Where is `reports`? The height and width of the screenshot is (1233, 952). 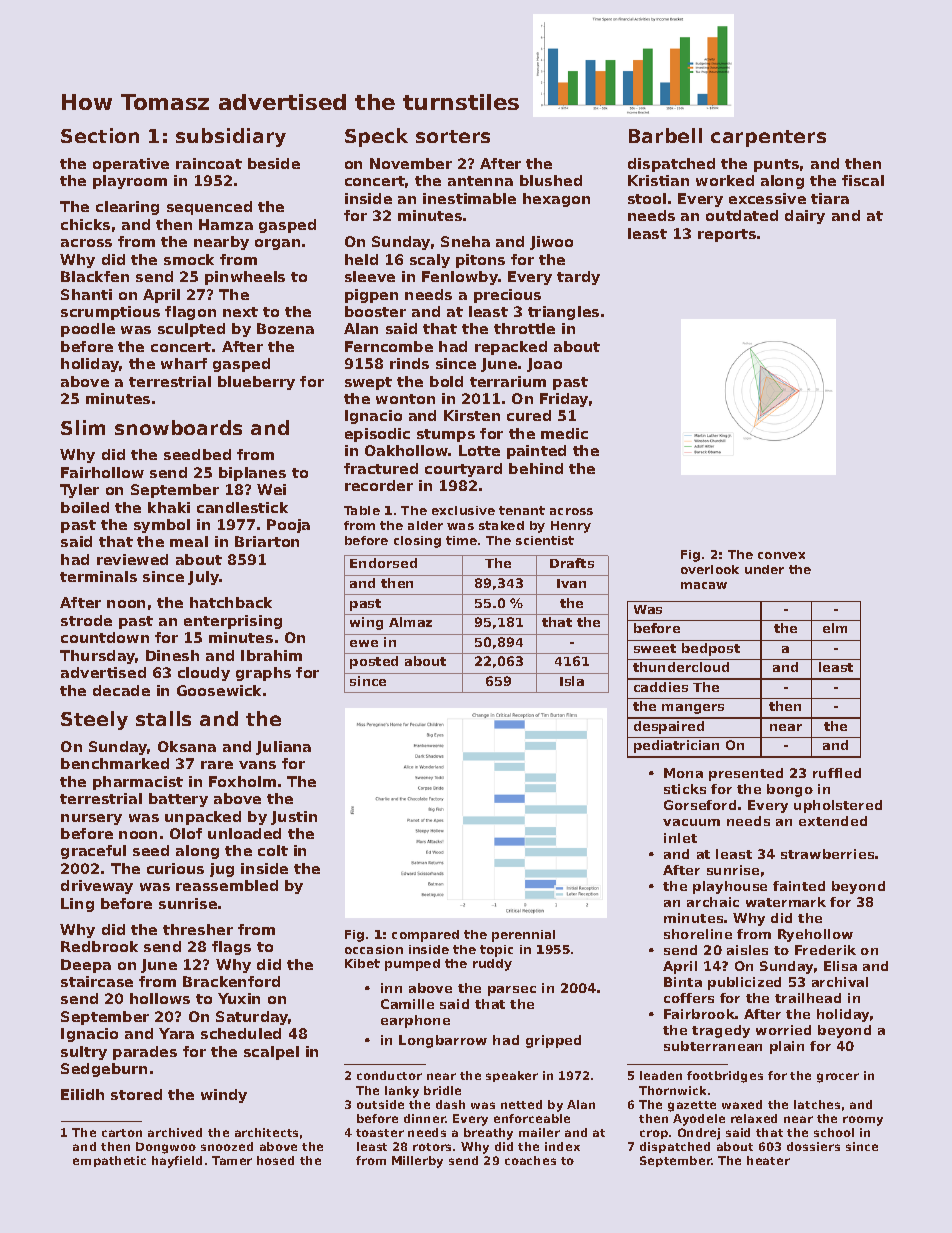 reports is located at coordinates (727, 235).
